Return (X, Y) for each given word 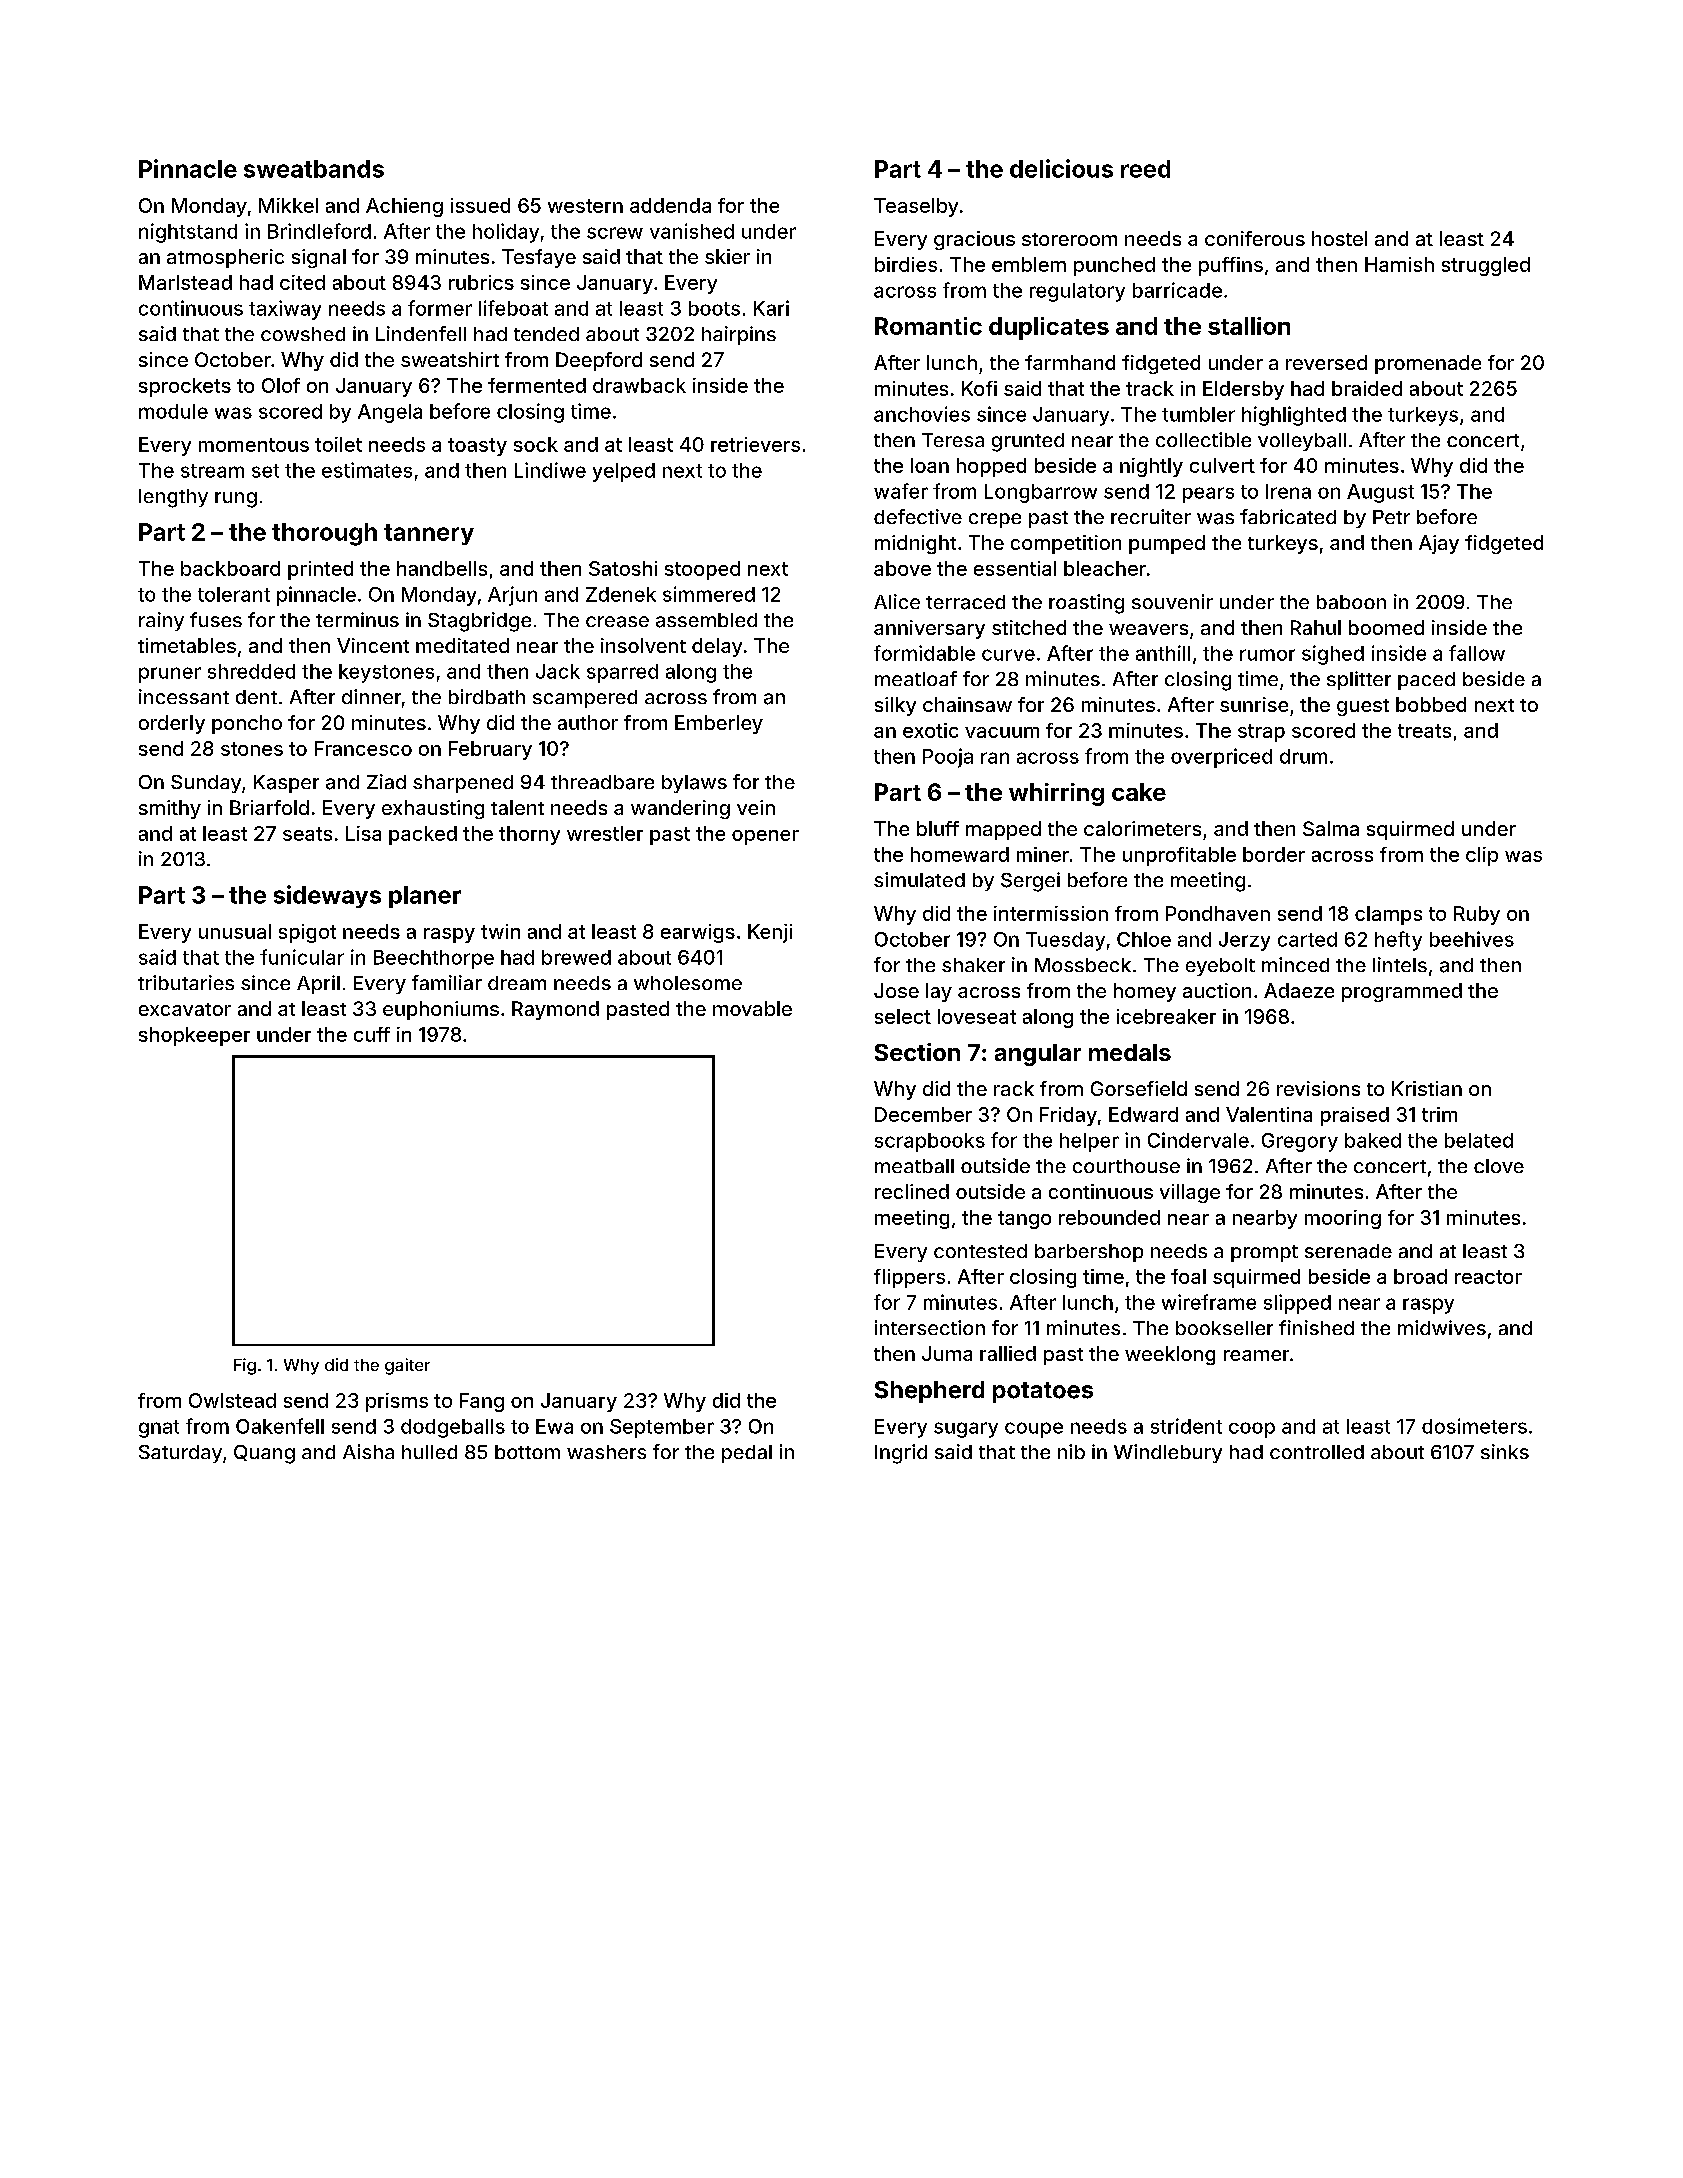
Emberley (719, 724)
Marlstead (185, 282)
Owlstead (232, 1400)
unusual (235, 931)
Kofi (979, 388)
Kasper (286, 784)
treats (1424, 731)
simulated (919, 880)
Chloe (1144, 939)
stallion (1249, 326)
